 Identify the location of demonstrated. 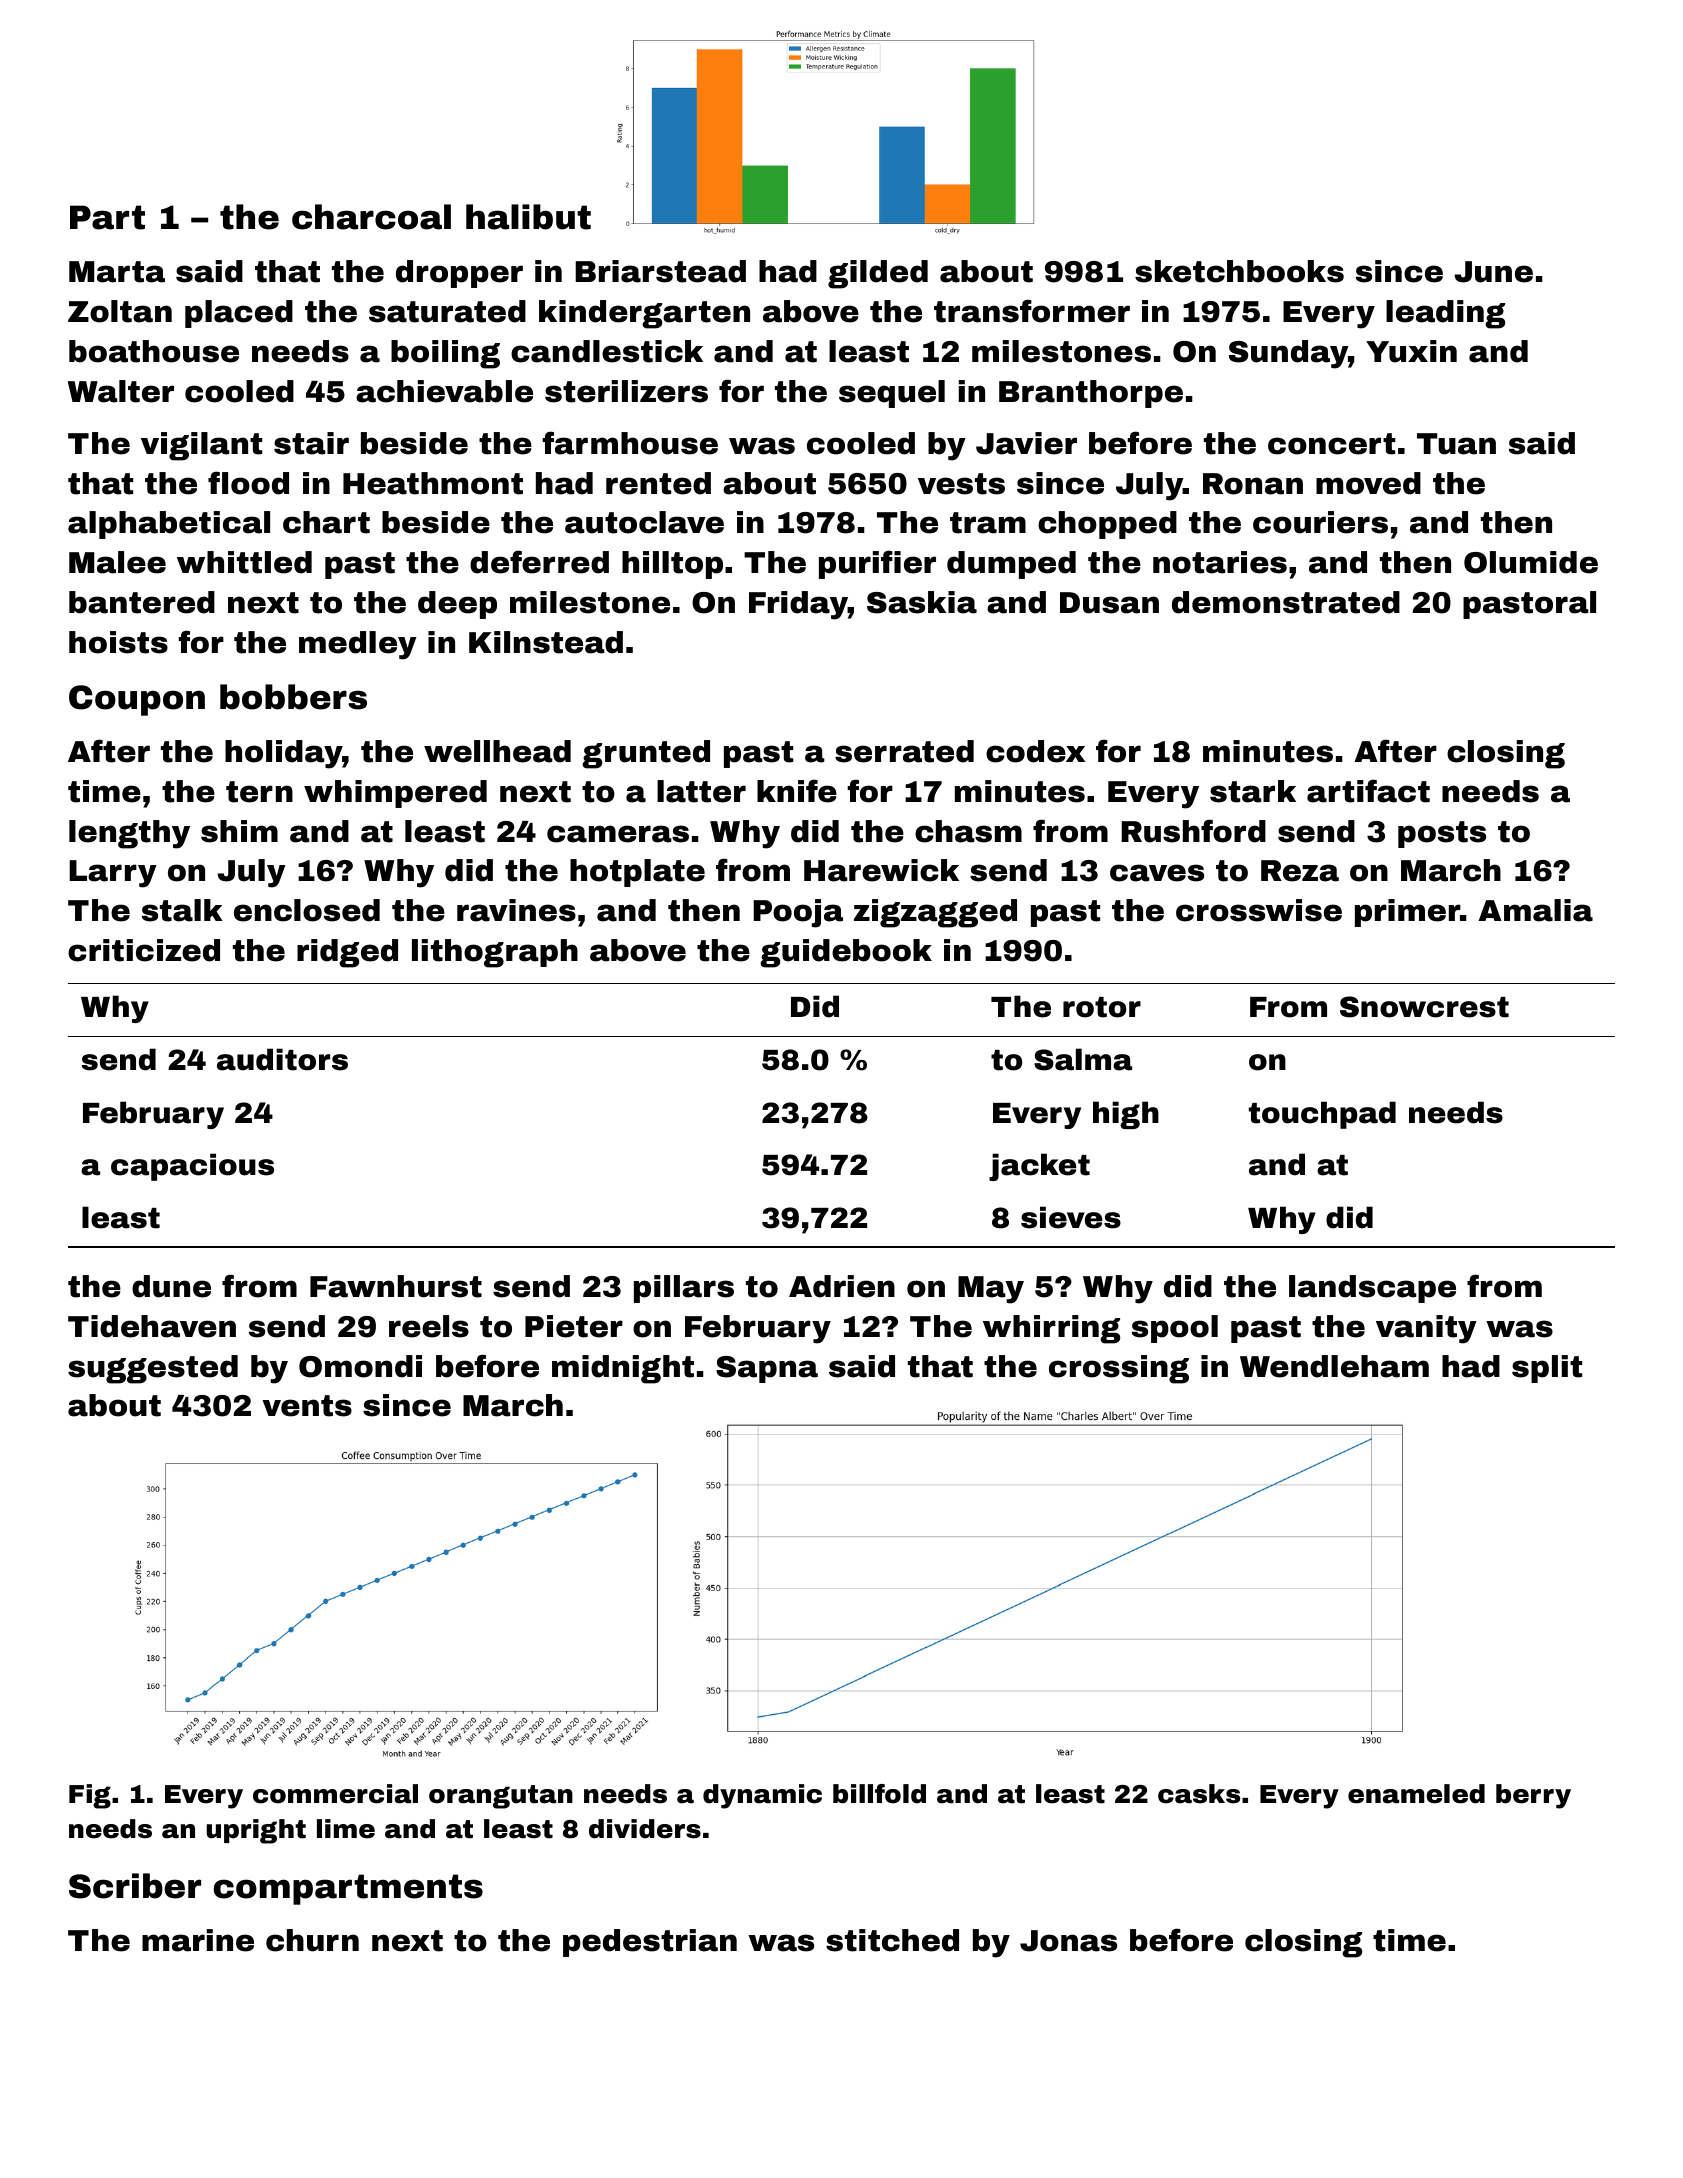
(1286, 602).
